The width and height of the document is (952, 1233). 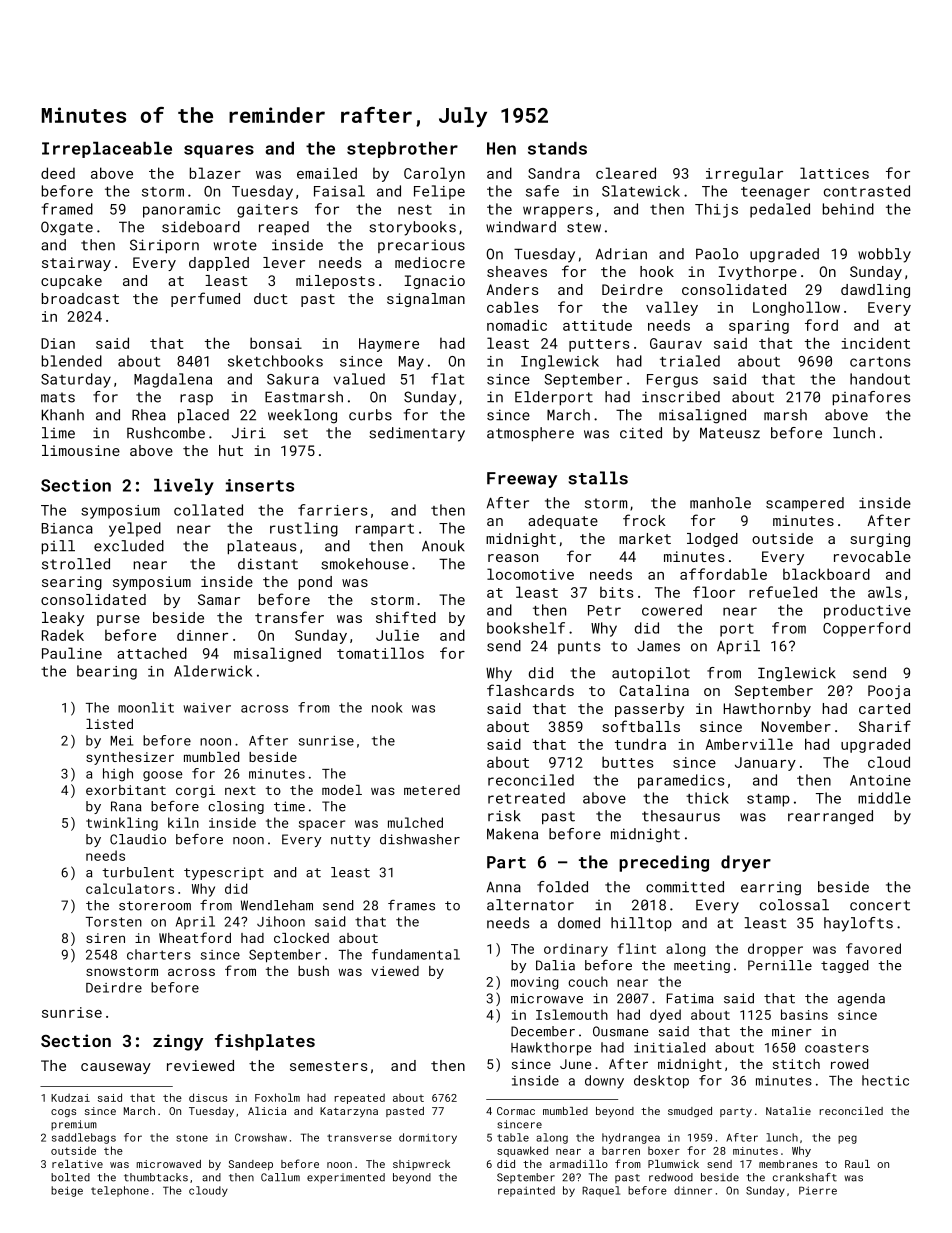 I want to click on scampered, so click(x=805, y=504).
